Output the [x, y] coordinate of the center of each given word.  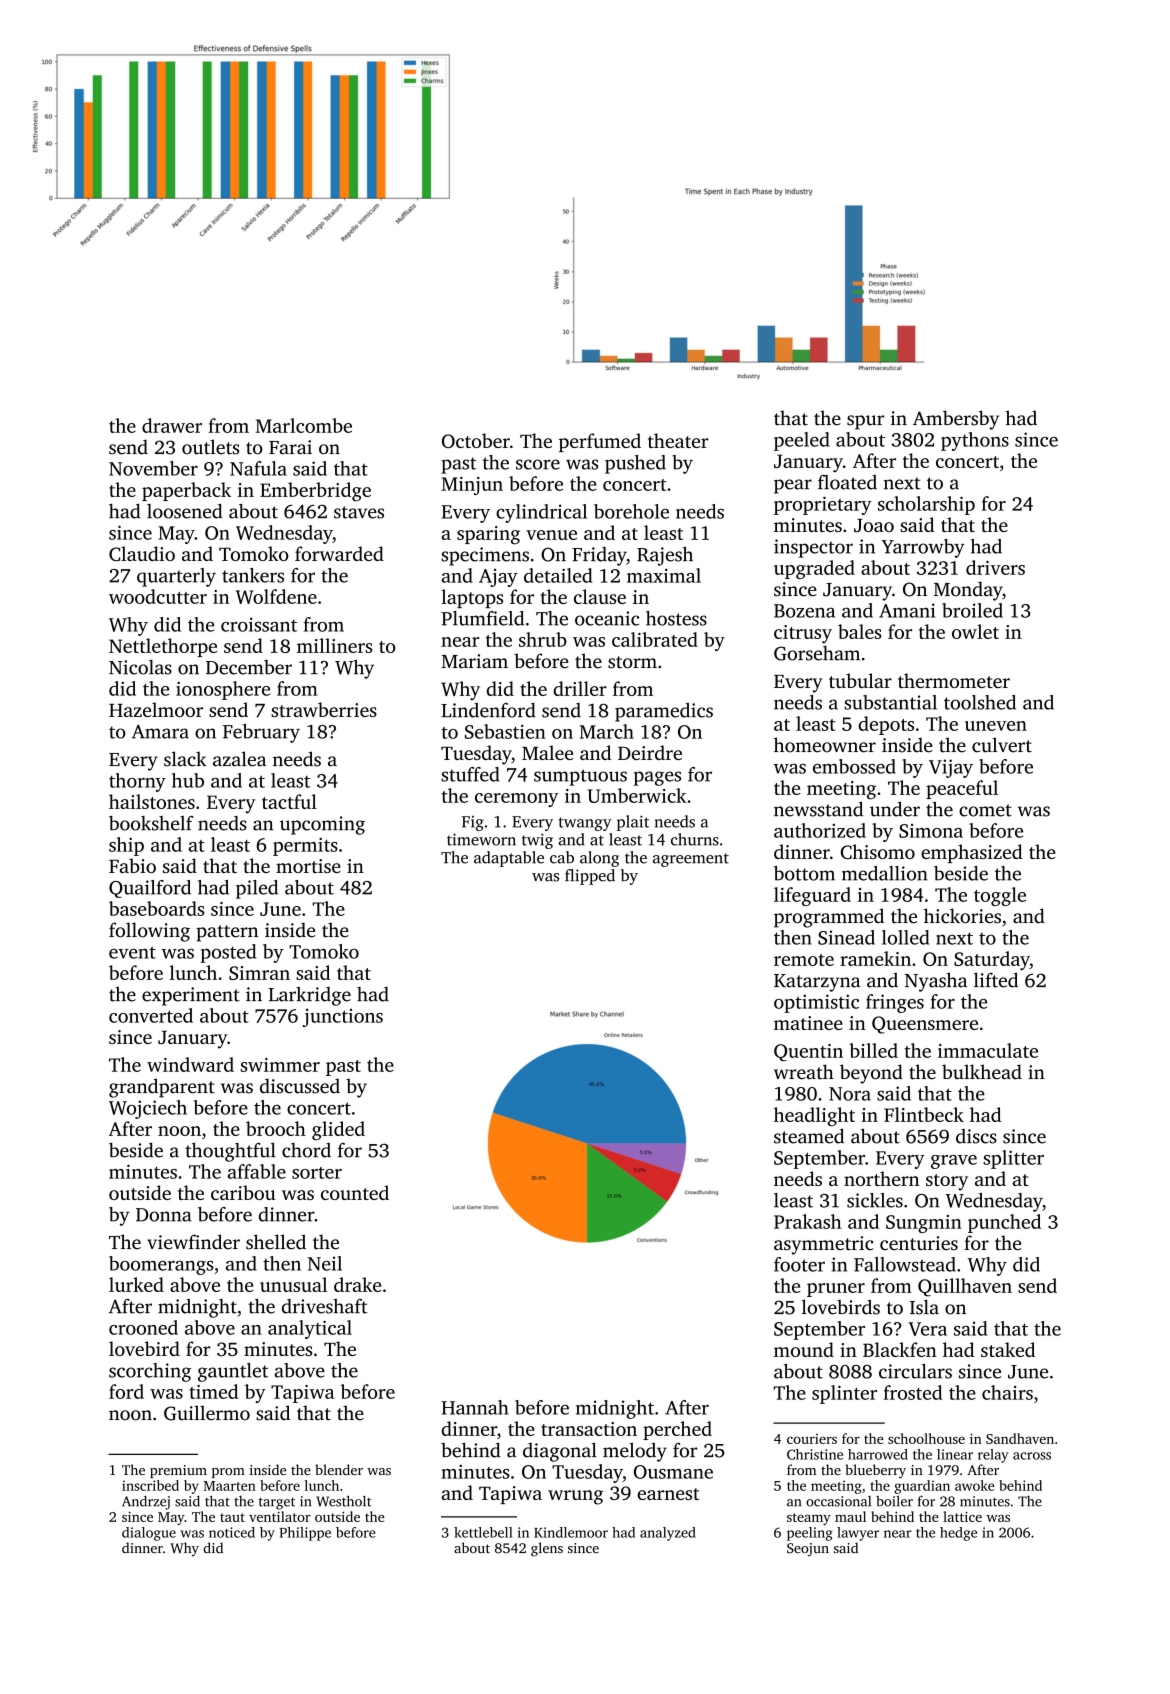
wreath [804, 1072]
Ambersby [956, 420]
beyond [871, 1074]
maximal [664, 575]
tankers [253, 575]
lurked [136, 1284]
